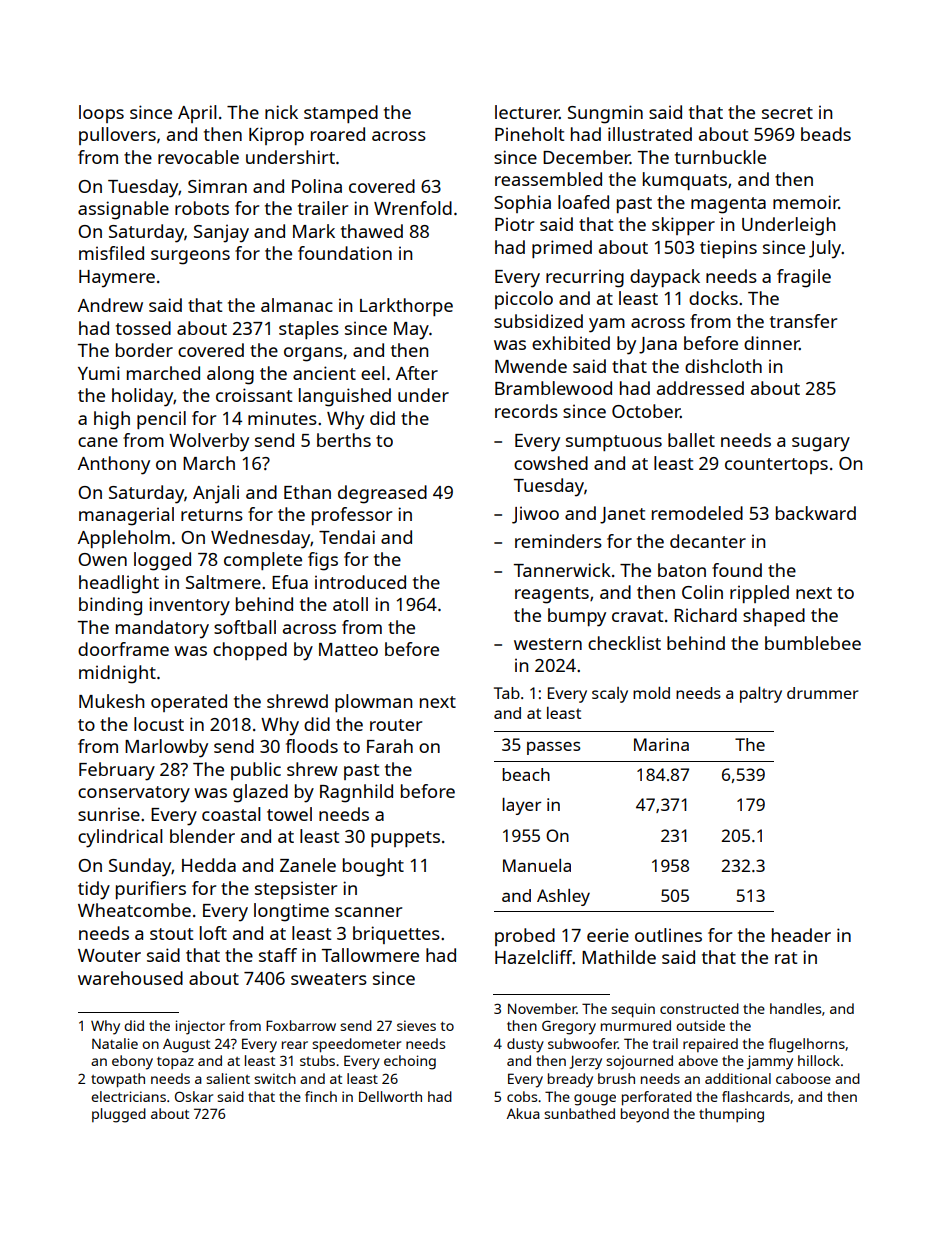 This page has width=952, height=1233. Describe the element at coordinates (189, 606) in the page. I see `inventory` at that location.
